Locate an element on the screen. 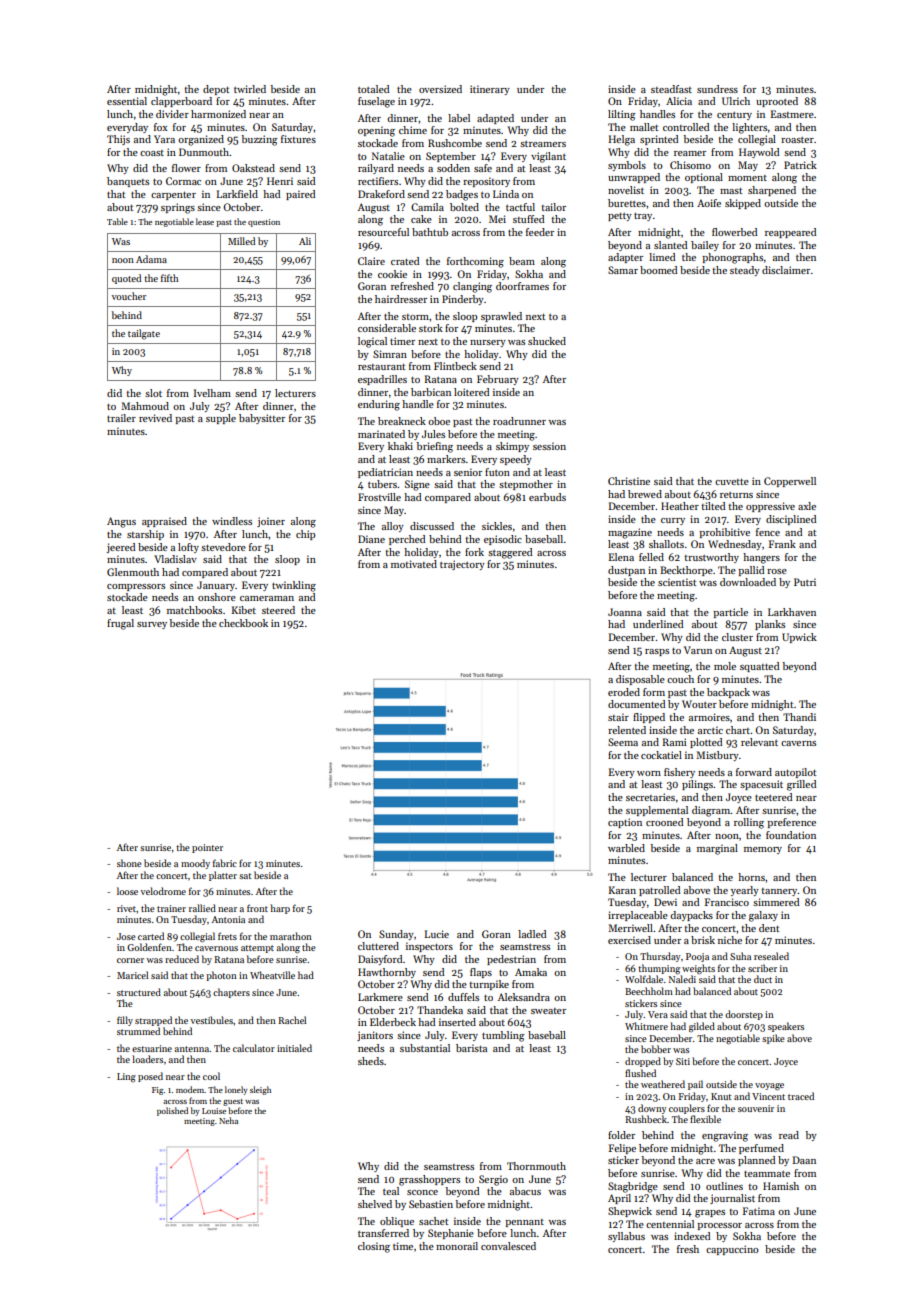  Joanna is located at coordinates (625, 612).
